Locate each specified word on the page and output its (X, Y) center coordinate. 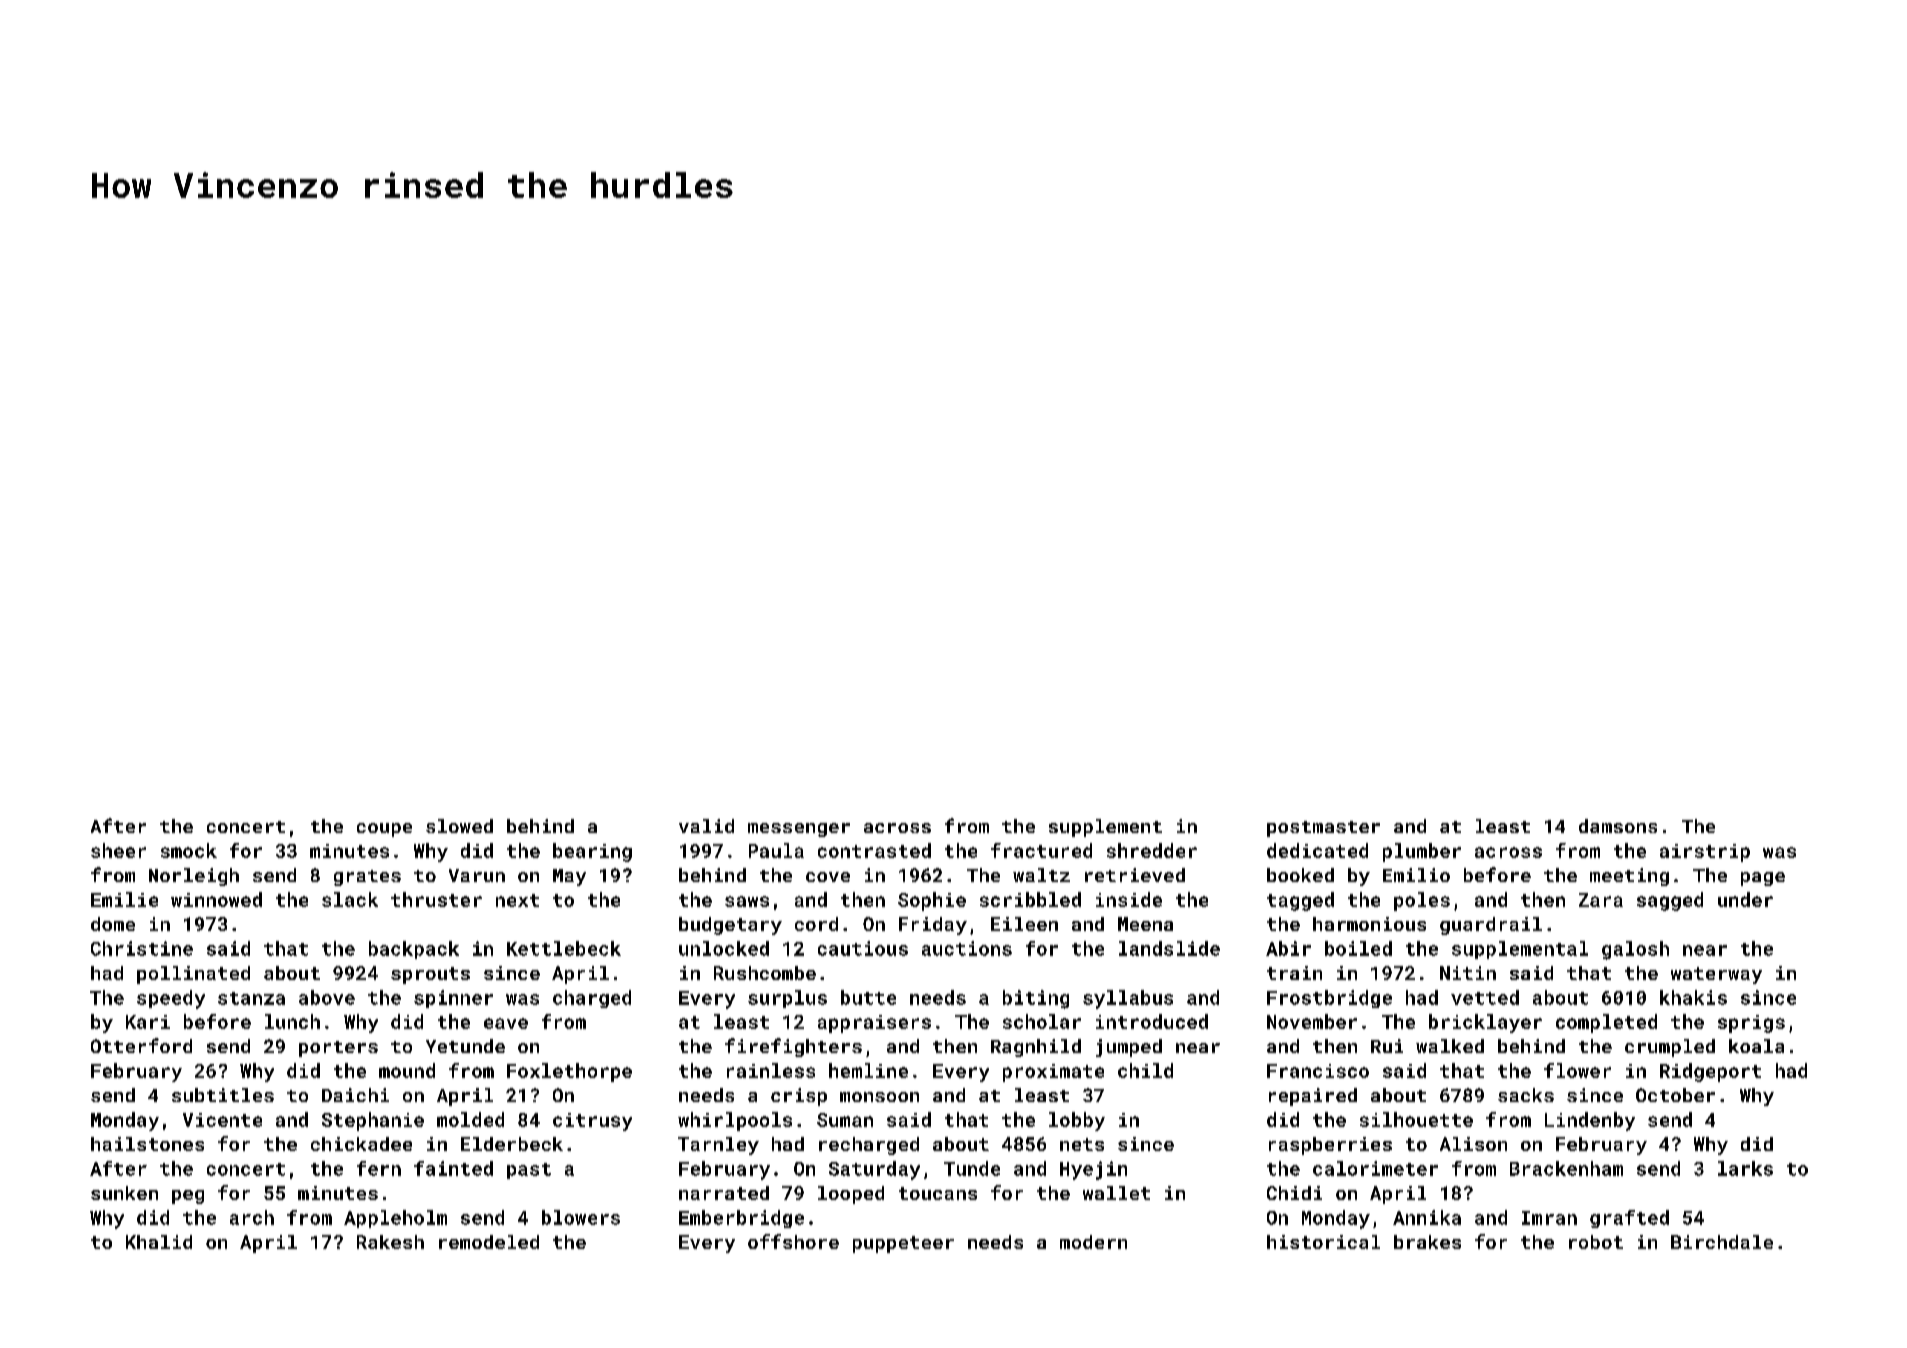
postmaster (1323, 829)
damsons (1618, 826)
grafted (1629, 1219)
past (529, 1171)
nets (1082, 1144)
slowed (459, 826)
